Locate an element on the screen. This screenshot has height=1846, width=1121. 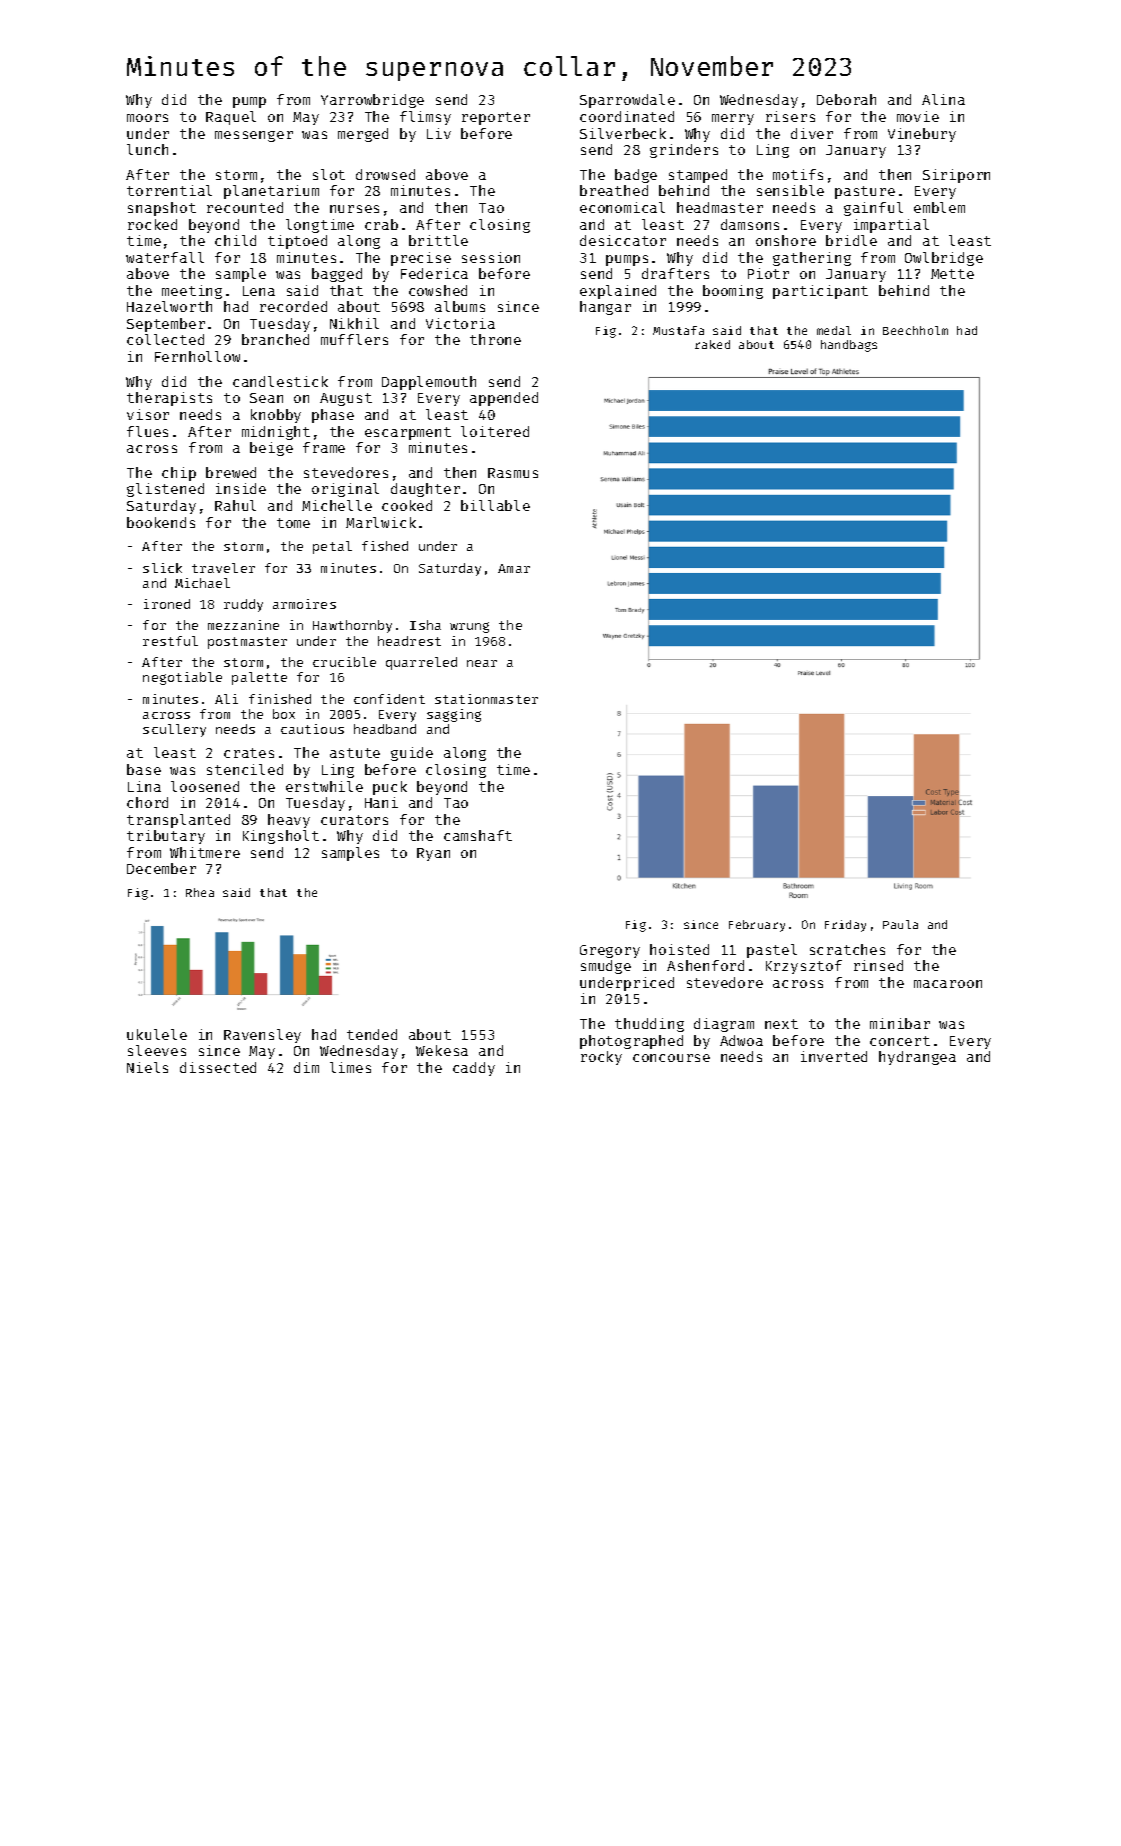
Hazelworth is located at coordinates (169, 306).
